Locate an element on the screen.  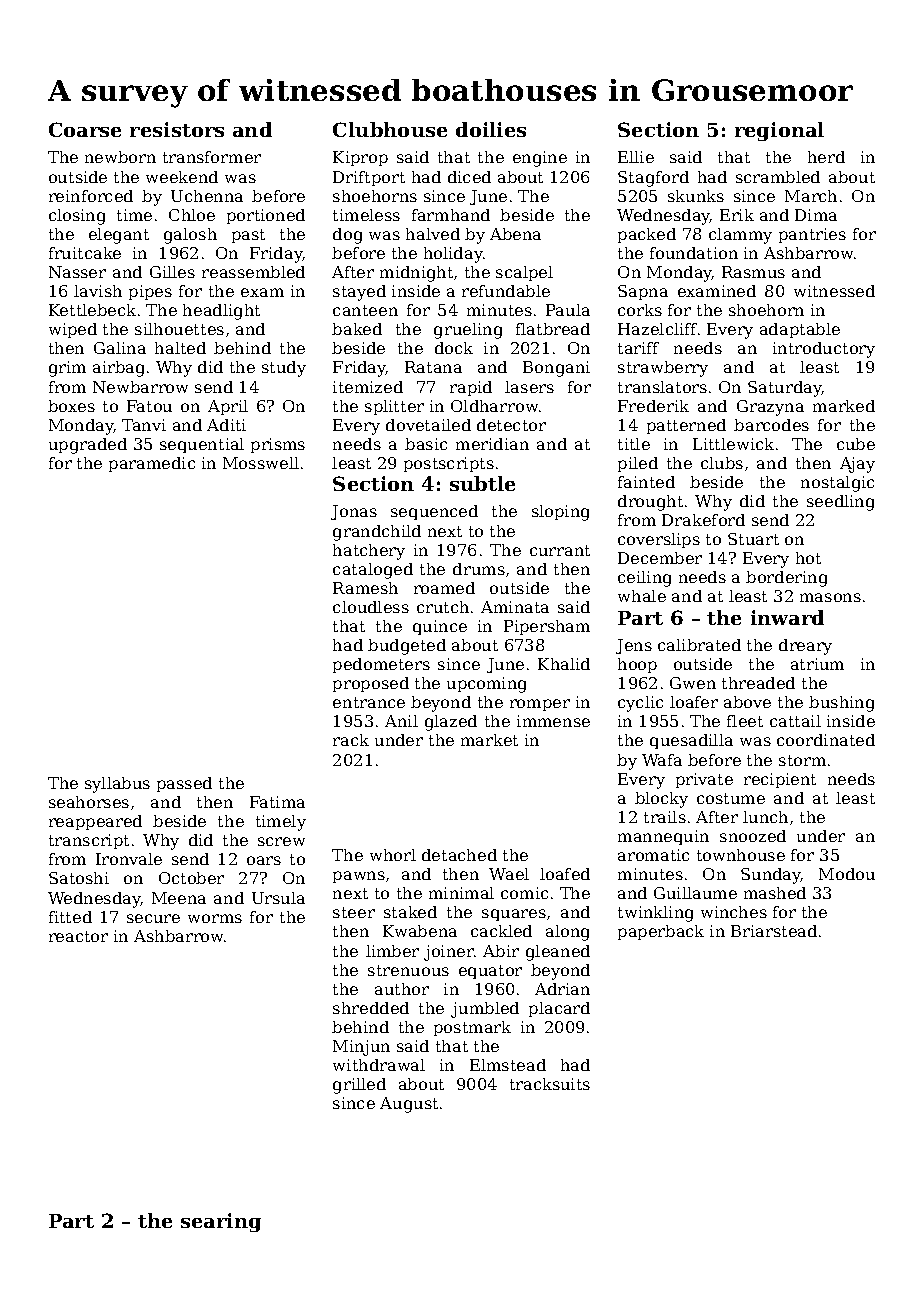
searing is located at coordinates (221, 1222).
